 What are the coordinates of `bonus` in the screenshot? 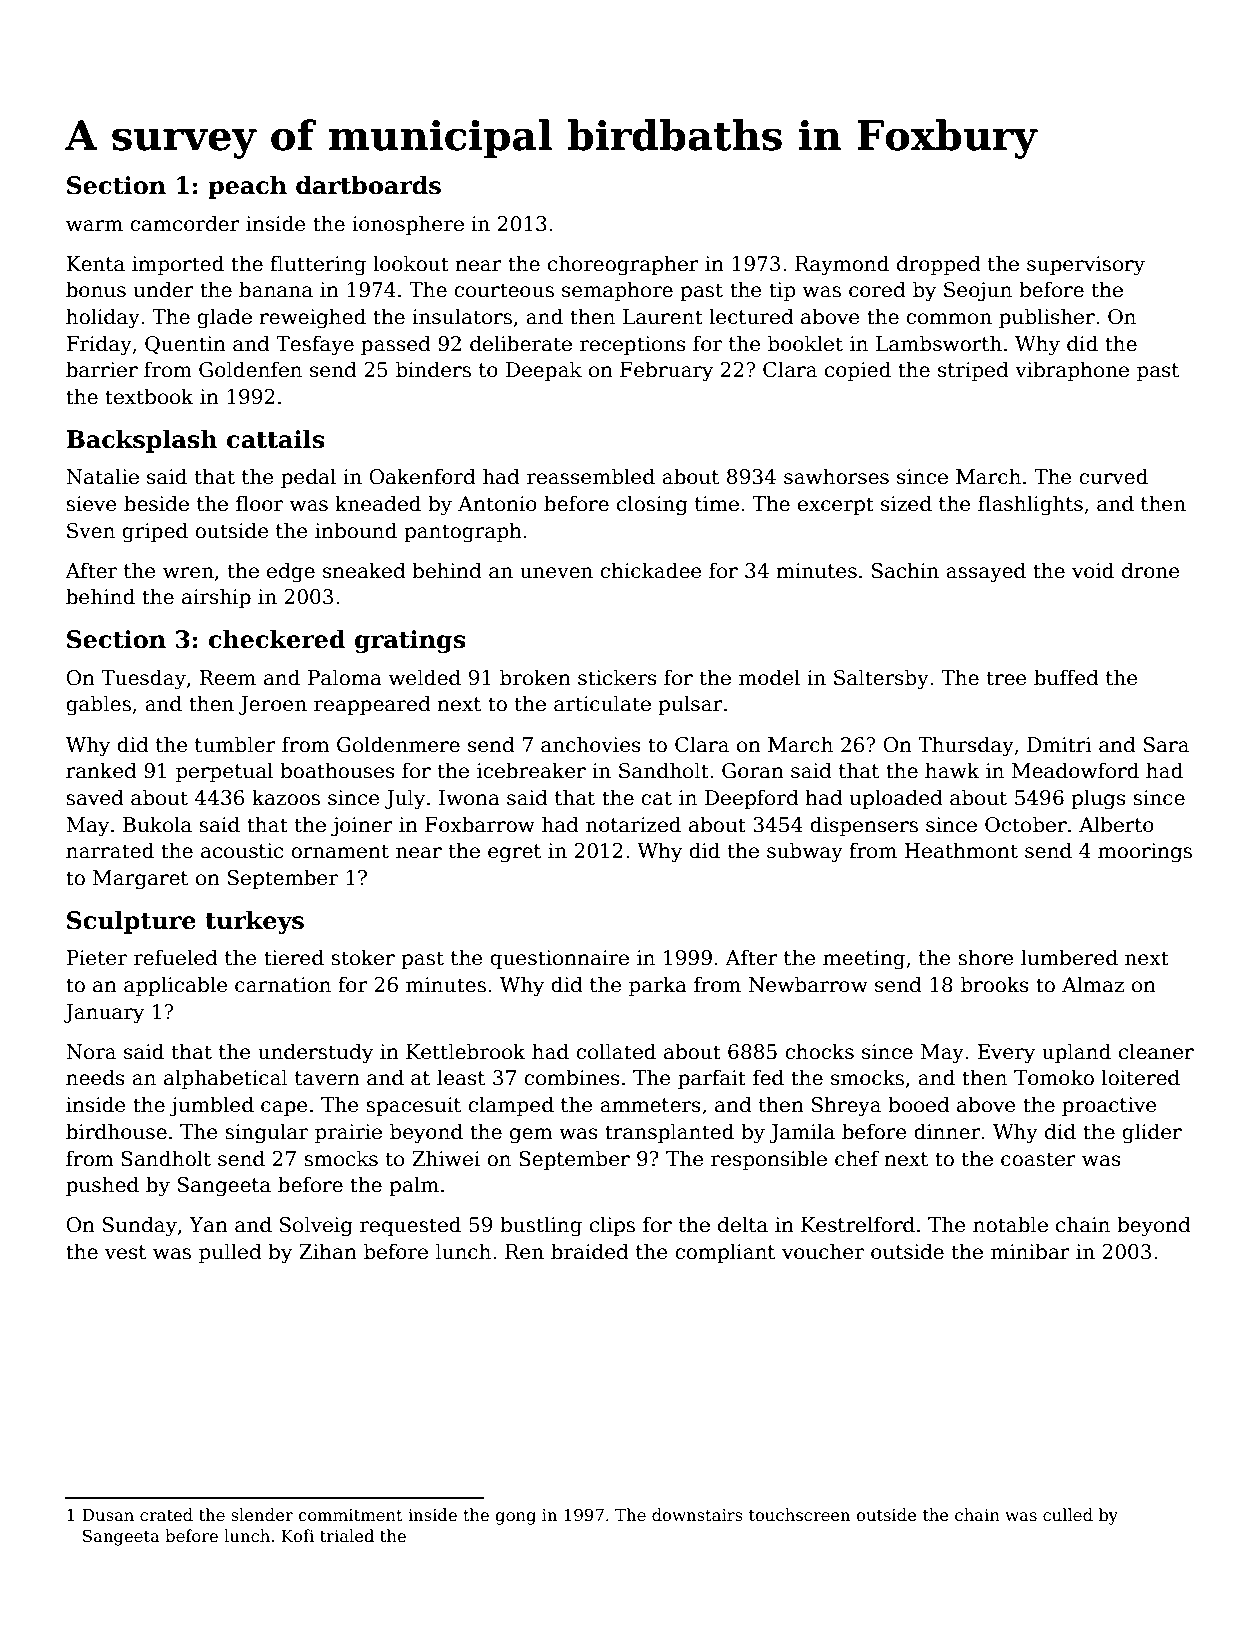 It's located at (96, 289).
